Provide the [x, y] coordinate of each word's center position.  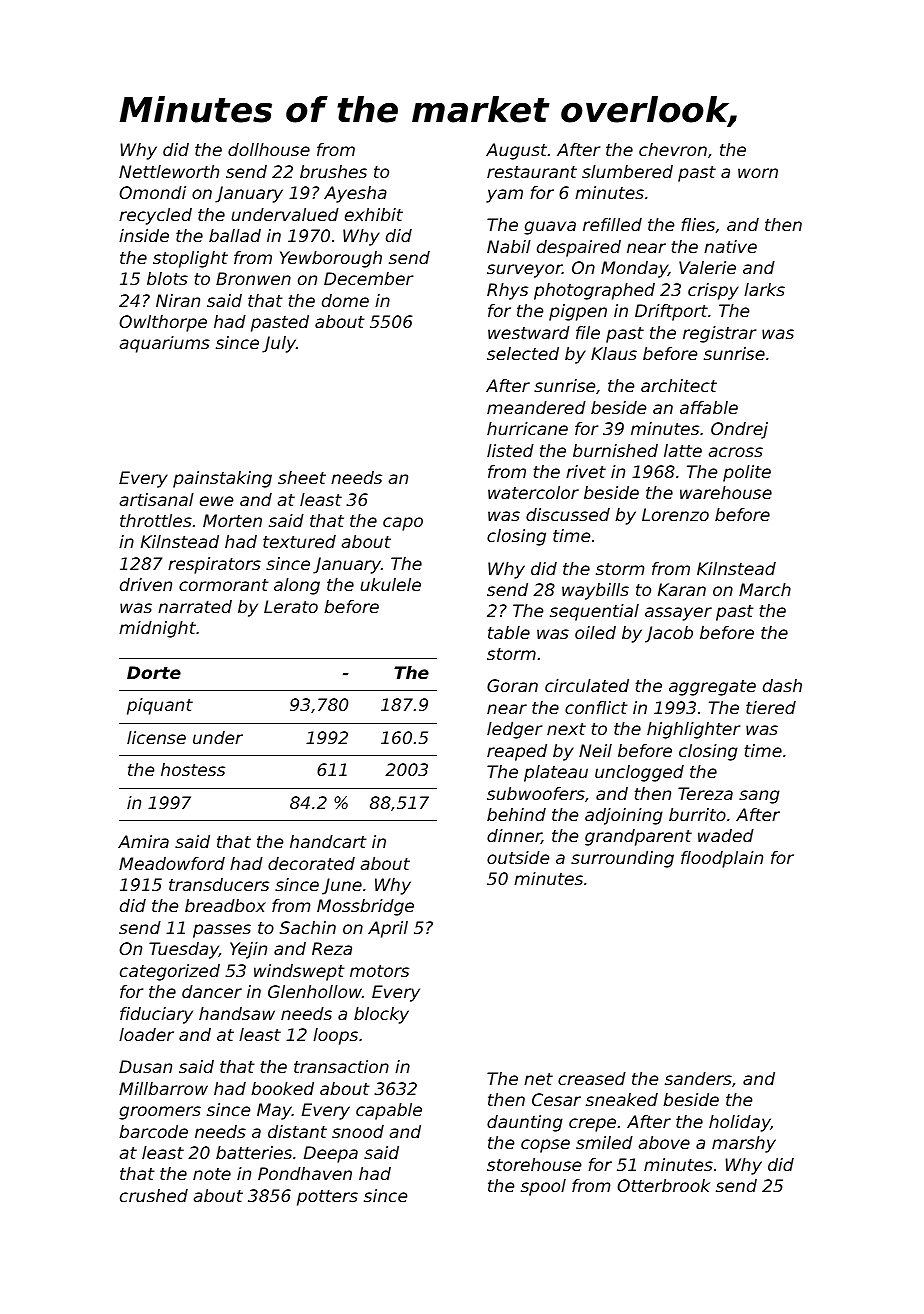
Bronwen [253, 278]
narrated [195, 606]
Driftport [671, 312]
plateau [556, 773]
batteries [254, 1152]
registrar [719, 334]
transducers [219, 884]
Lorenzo [675, 514]
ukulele [390, 584]
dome [345, 300]
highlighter [693, 730]
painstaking [222, 479]
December [368, 278]
